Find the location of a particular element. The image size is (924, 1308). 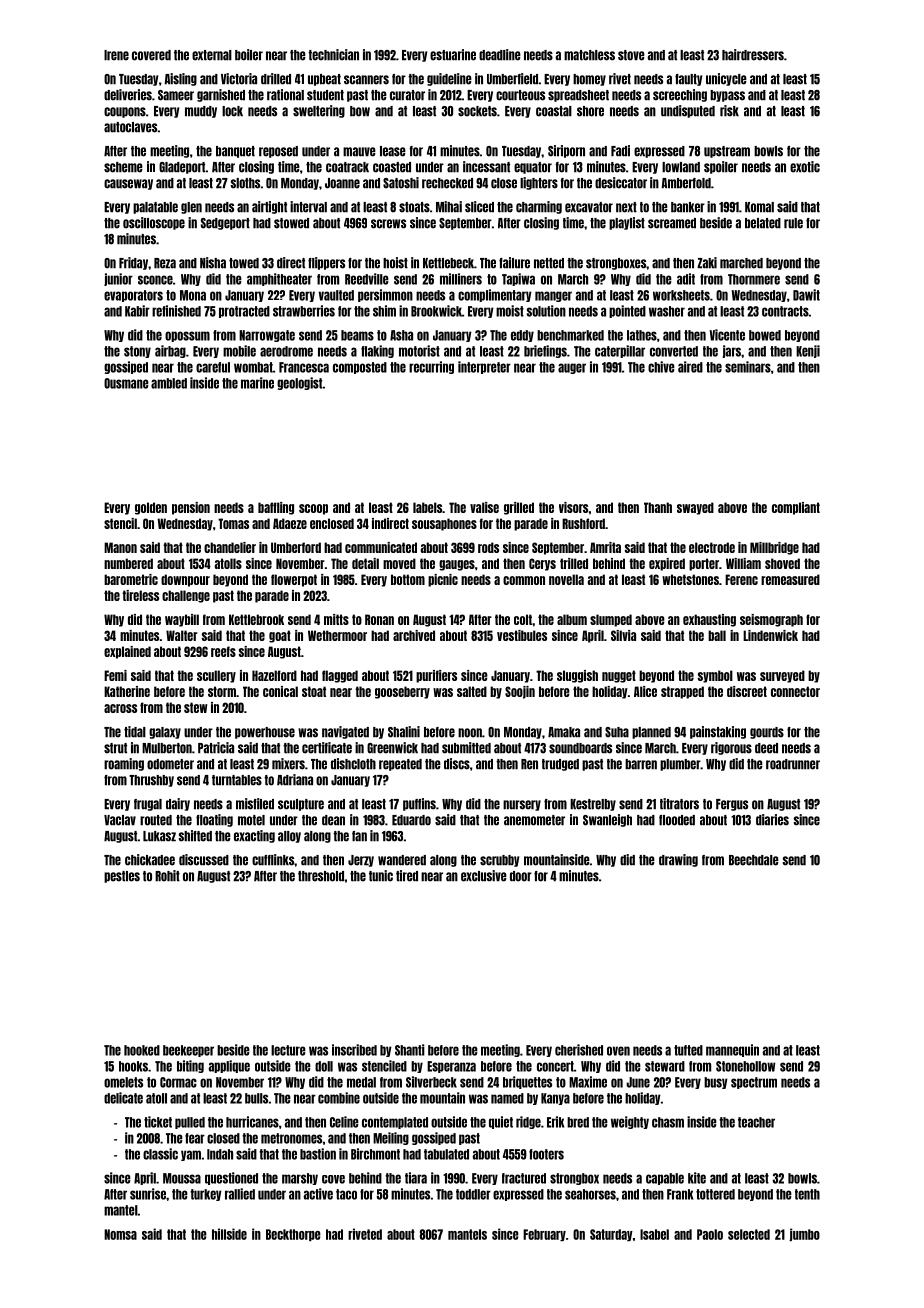

roadrunner is located at coordinates (793, 764).
